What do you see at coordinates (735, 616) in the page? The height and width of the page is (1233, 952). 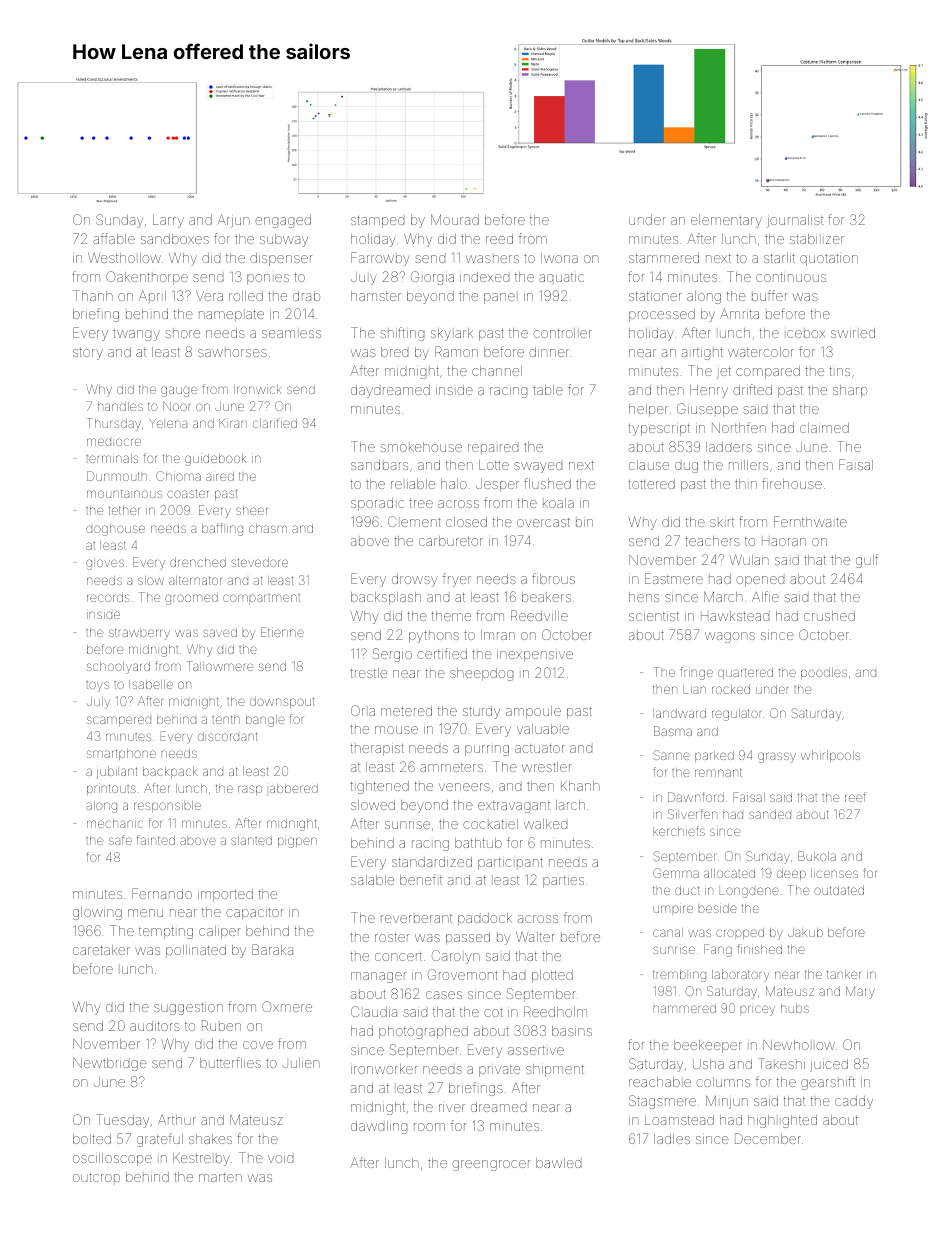 I see `Hawkstead` at bounding box center [735, 616].
